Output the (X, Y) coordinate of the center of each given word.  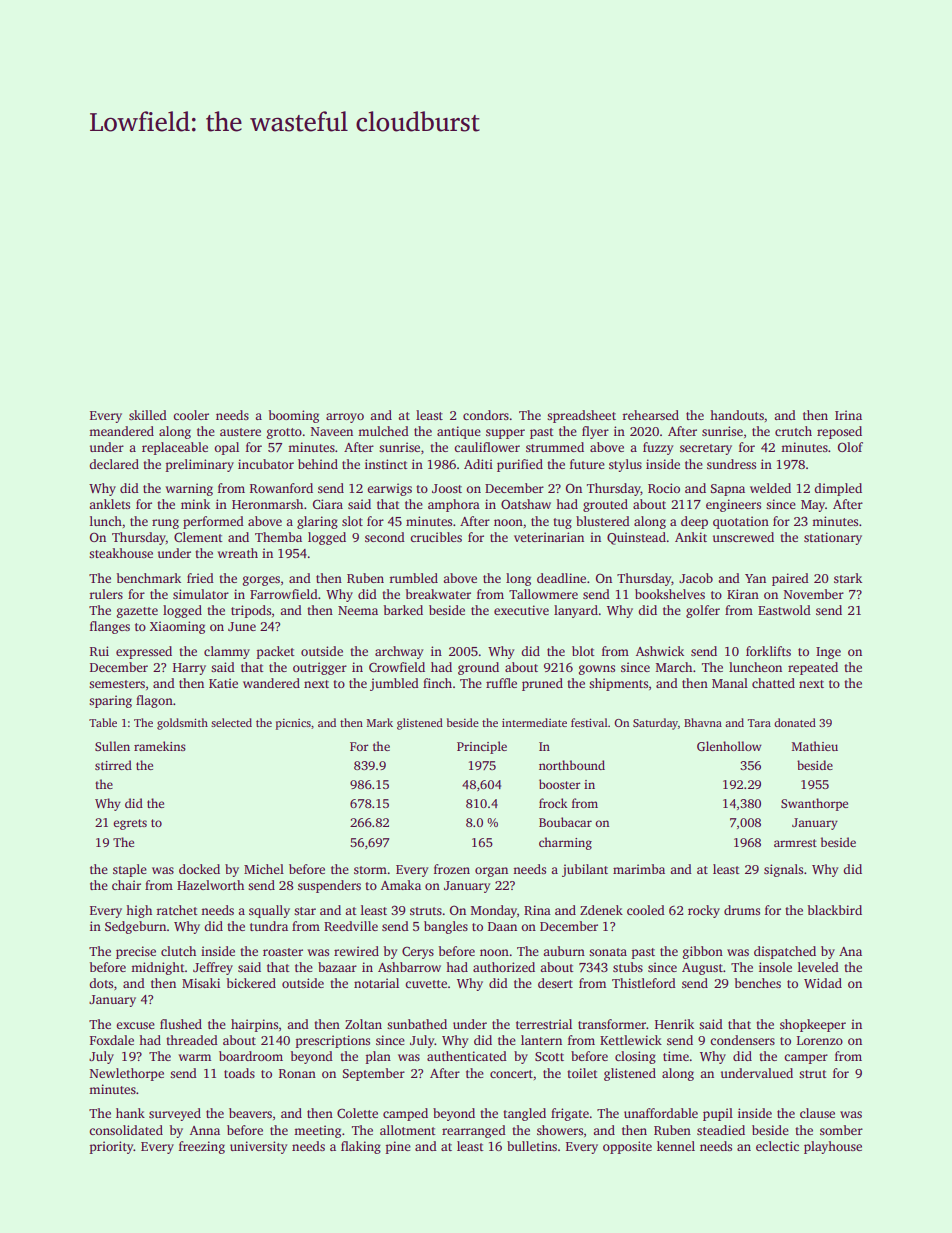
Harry (189, 669)
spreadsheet (581, 416)
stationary (833, 538)
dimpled (838, 489)
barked (403, 610)
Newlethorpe (127, 1074)
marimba (639, 869)
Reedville (351, 926)
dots (101, 983)
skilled (148, 415)
